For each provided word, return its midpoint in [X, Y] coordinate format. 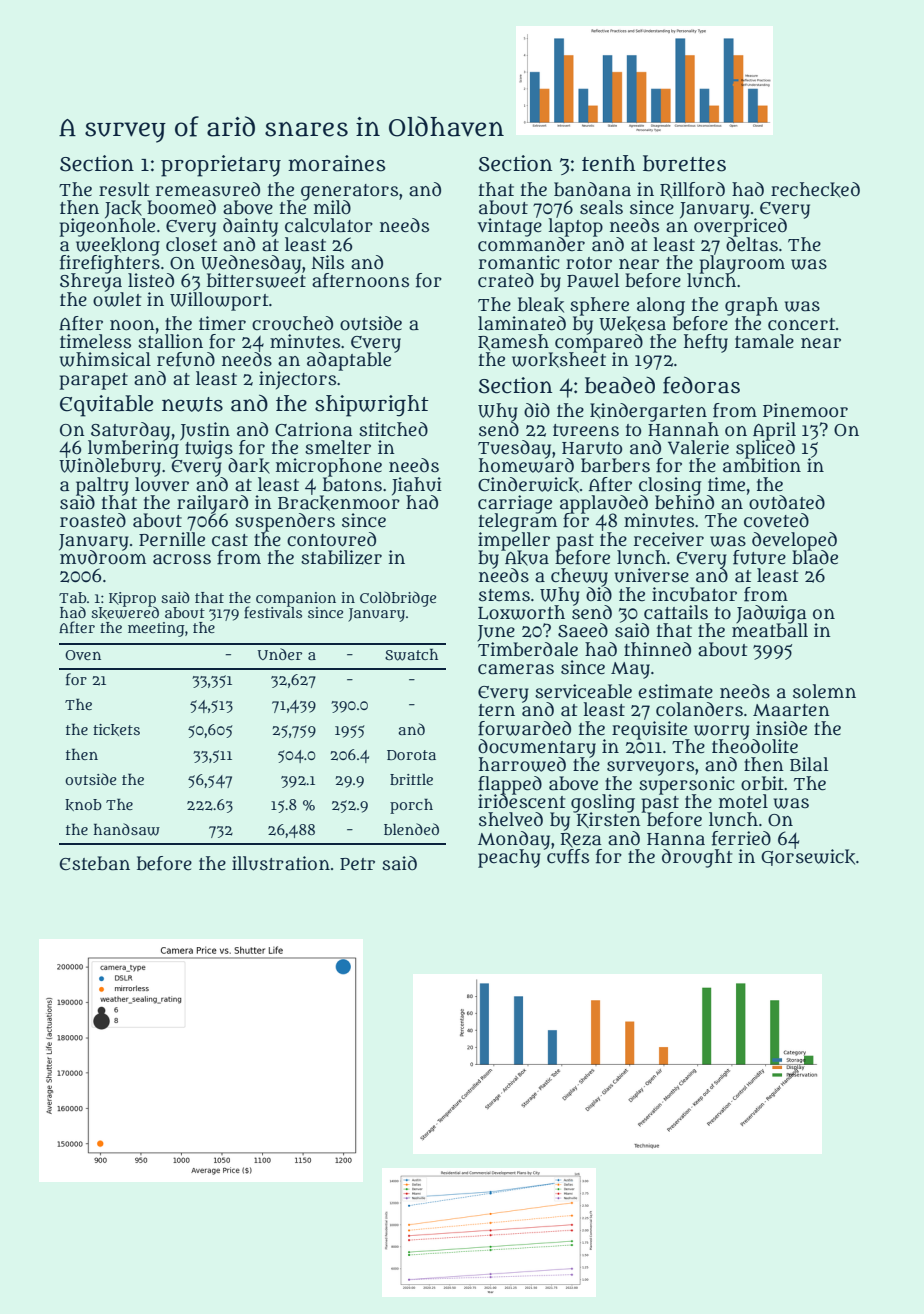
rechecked [815, 190]
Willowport [219, 301]
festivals [273, 612]
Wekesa [632, 324]
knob [83, 805]
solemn [824, 691]
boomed [181, 207]
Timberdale [528, 649]
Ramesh [513, 342]
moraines [336, 163]
